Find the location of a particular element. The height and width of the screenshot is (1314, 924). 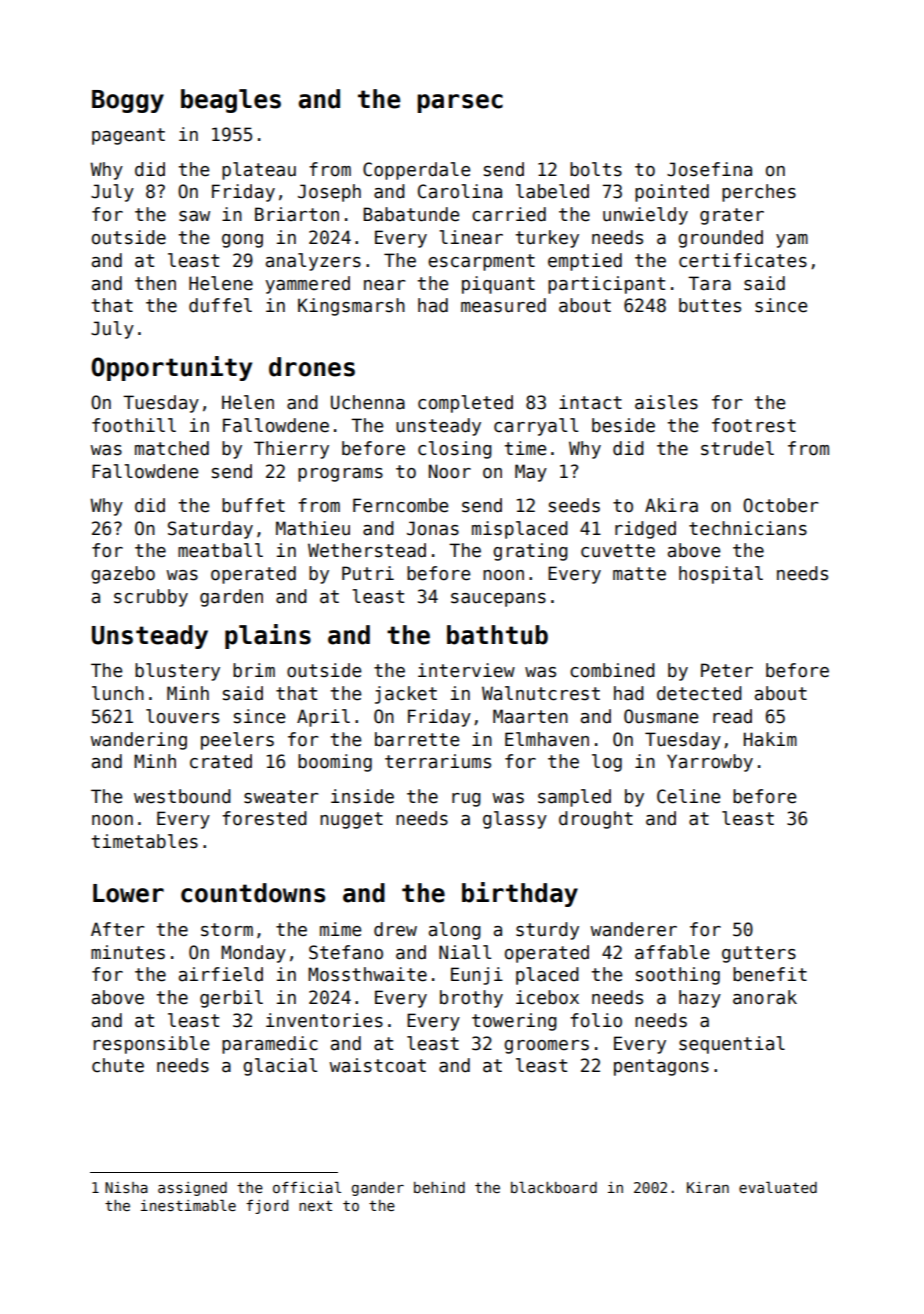

footrest is located at coordinates (754, 425).
